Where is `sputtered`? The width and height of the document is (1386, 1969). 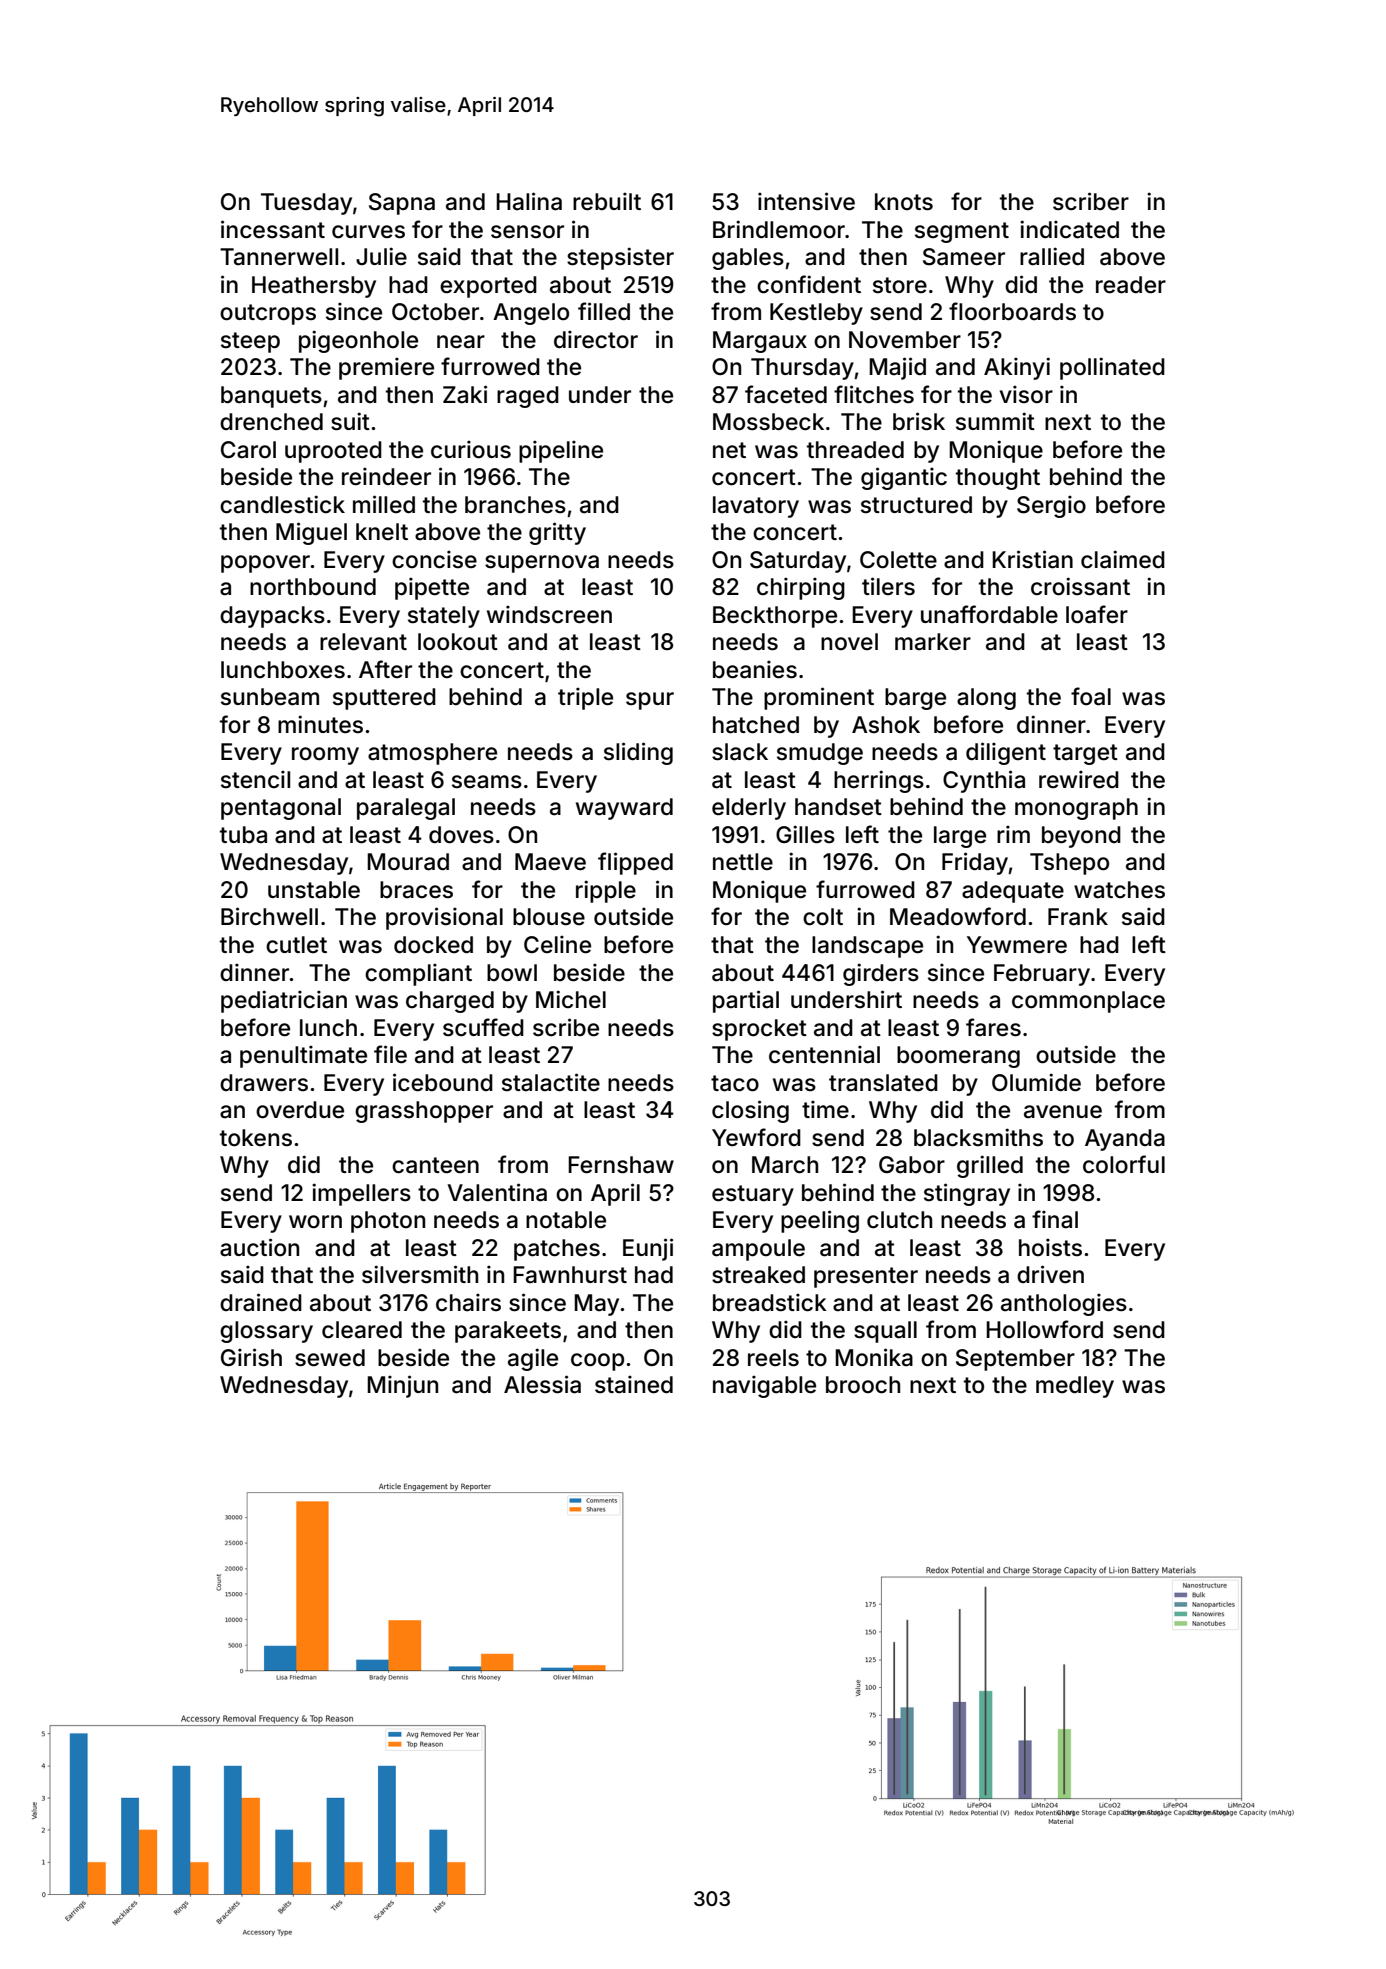
sputtered is located at coordinates (384, 699).
